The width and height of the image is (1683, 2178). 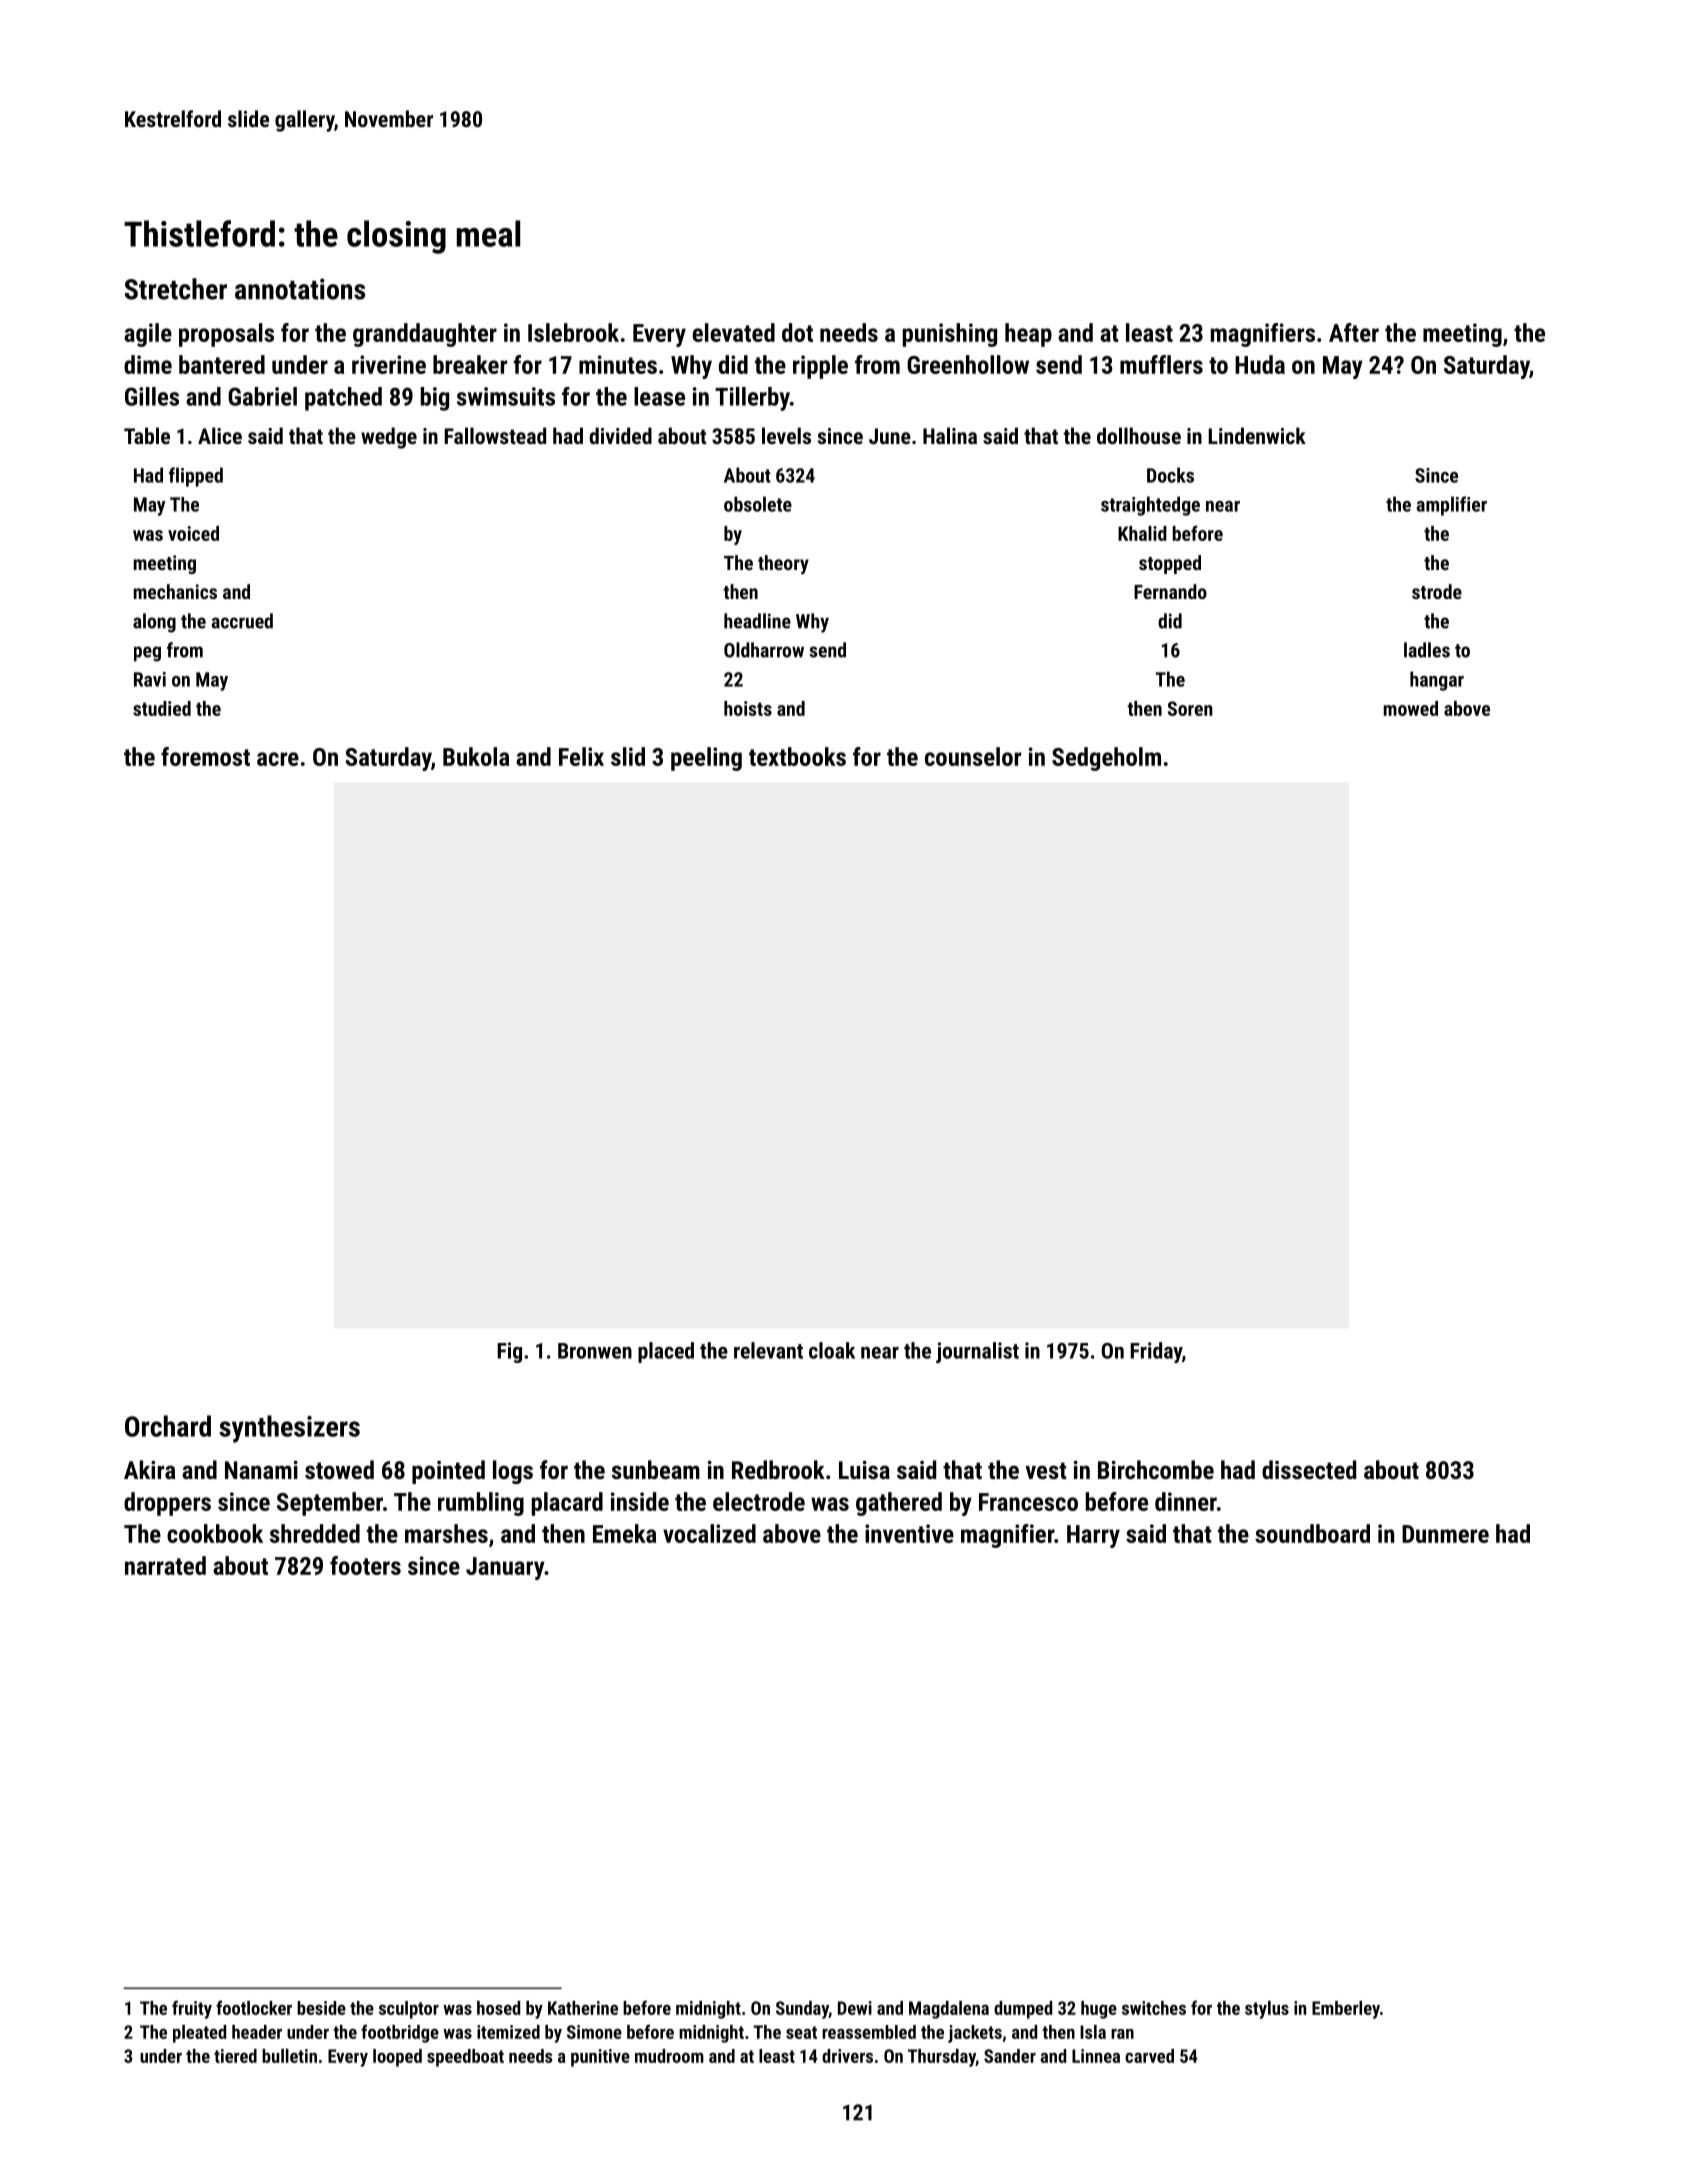 What do you see at coordinates (1445, 1534) in the image?
I see `Dunmere` at bounding box center [1445, 1534].
